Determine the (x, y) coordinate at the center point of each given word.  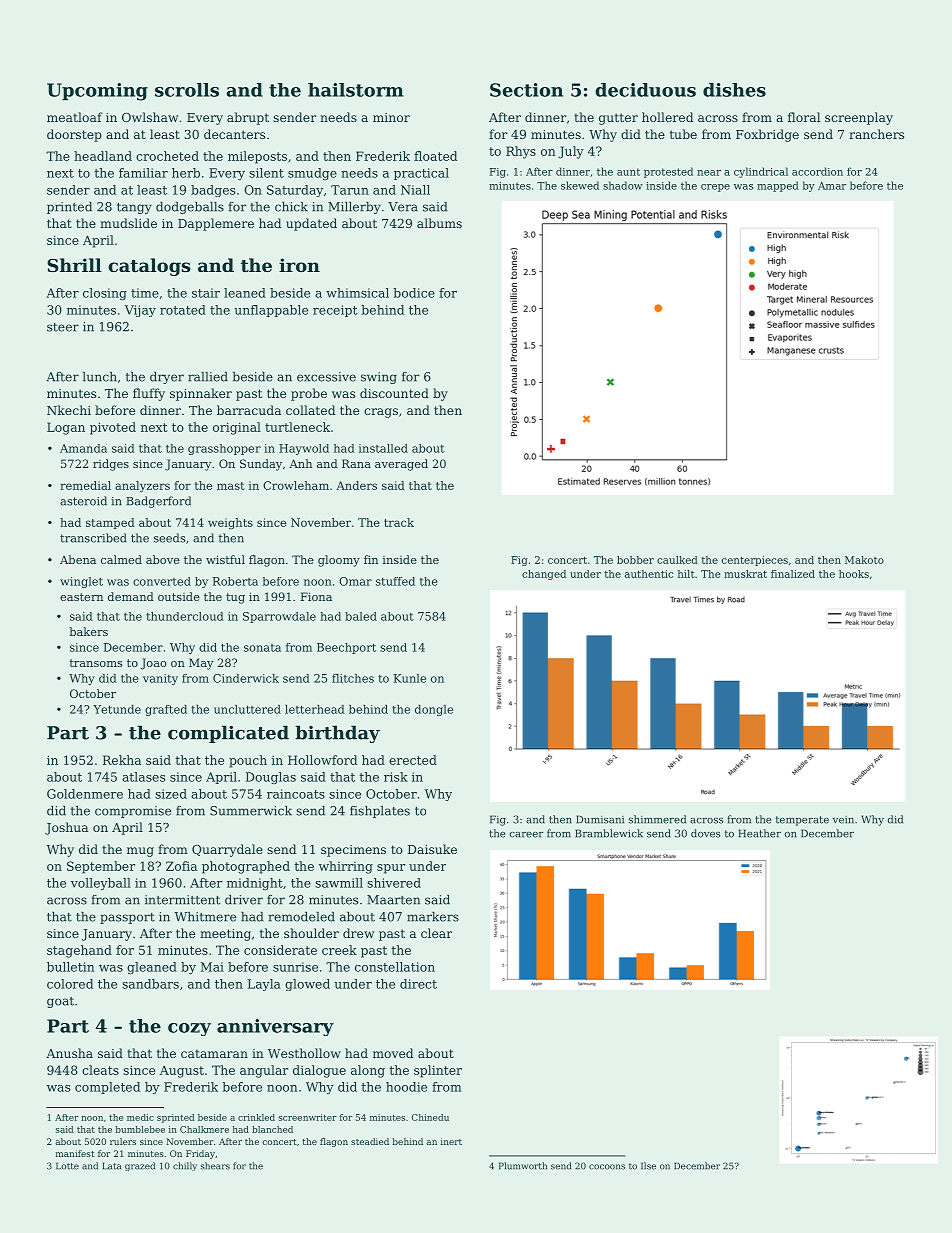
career (526, 835)
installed (383, 448)
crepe (715, 188)
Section (526, 90)
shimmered (657, 819)
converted (162, 581)
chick (291, 207)
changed (544, 575)
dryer (167, 378)
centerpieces (755, 561)
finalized (793, 574)
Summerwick (251, 811)
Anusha (69, 1053)
